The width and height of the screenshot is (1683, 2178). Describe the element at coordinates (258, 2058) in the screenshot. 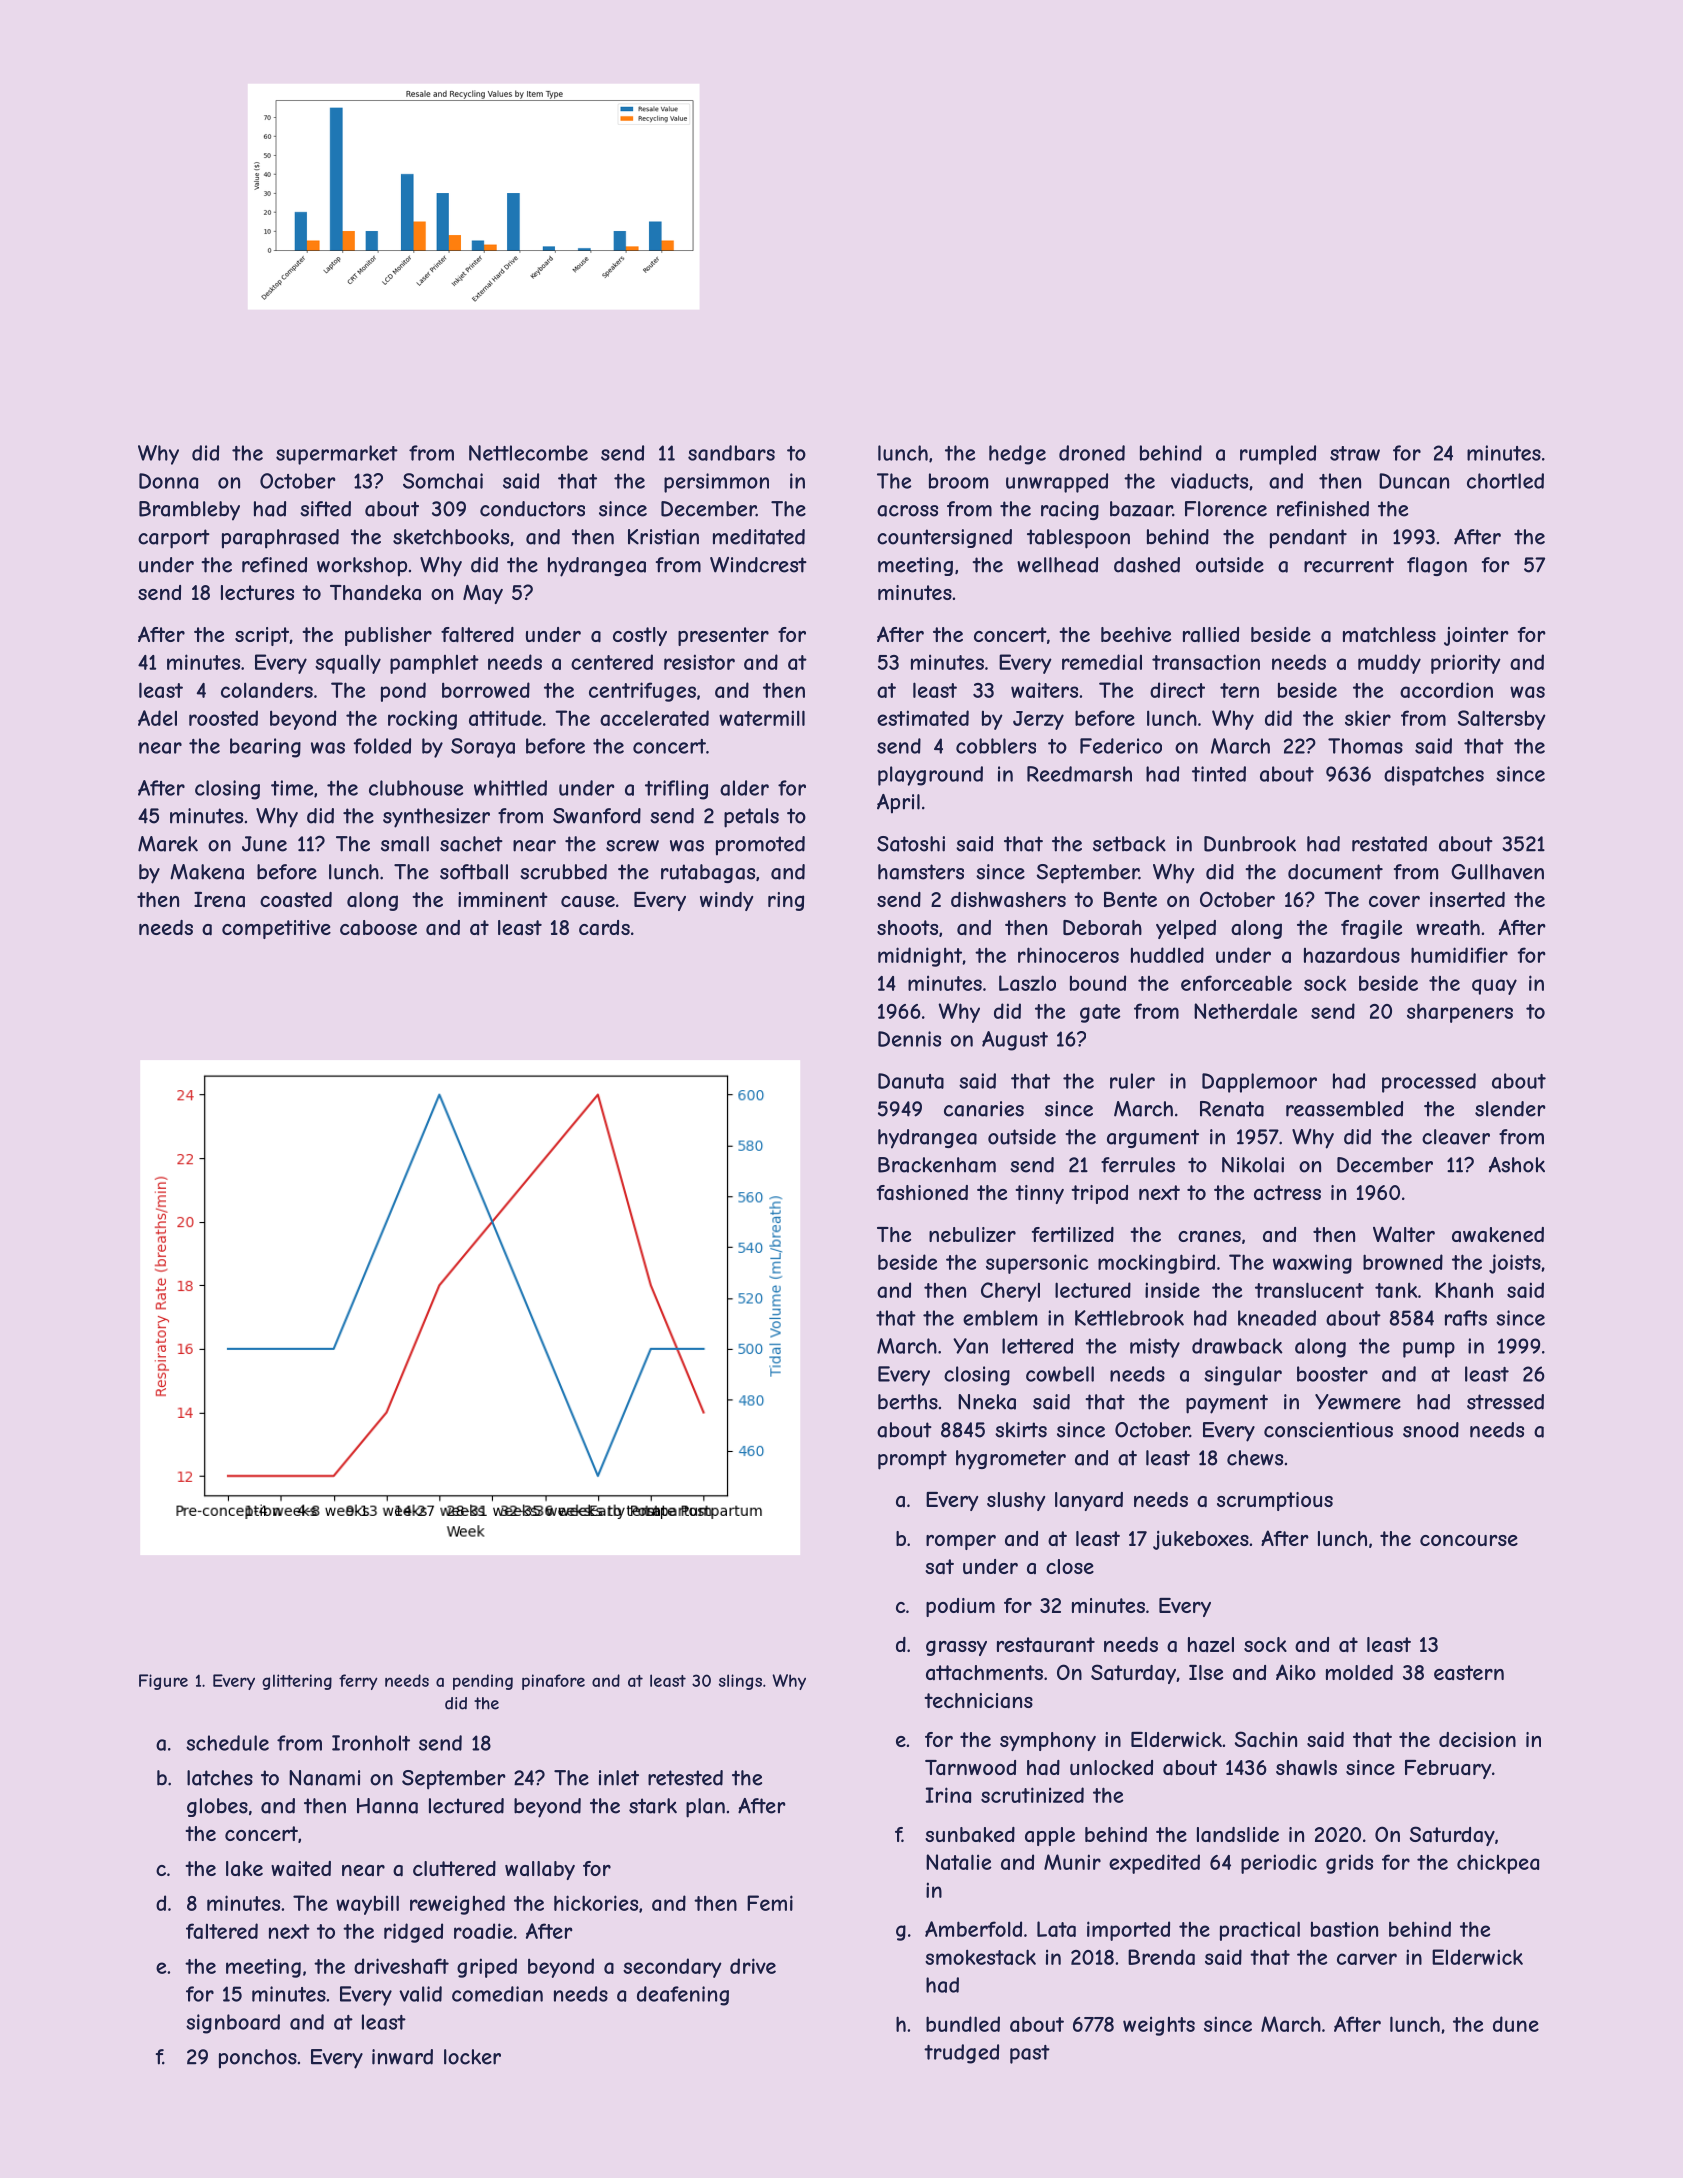

I see `ponchos` at that location.
